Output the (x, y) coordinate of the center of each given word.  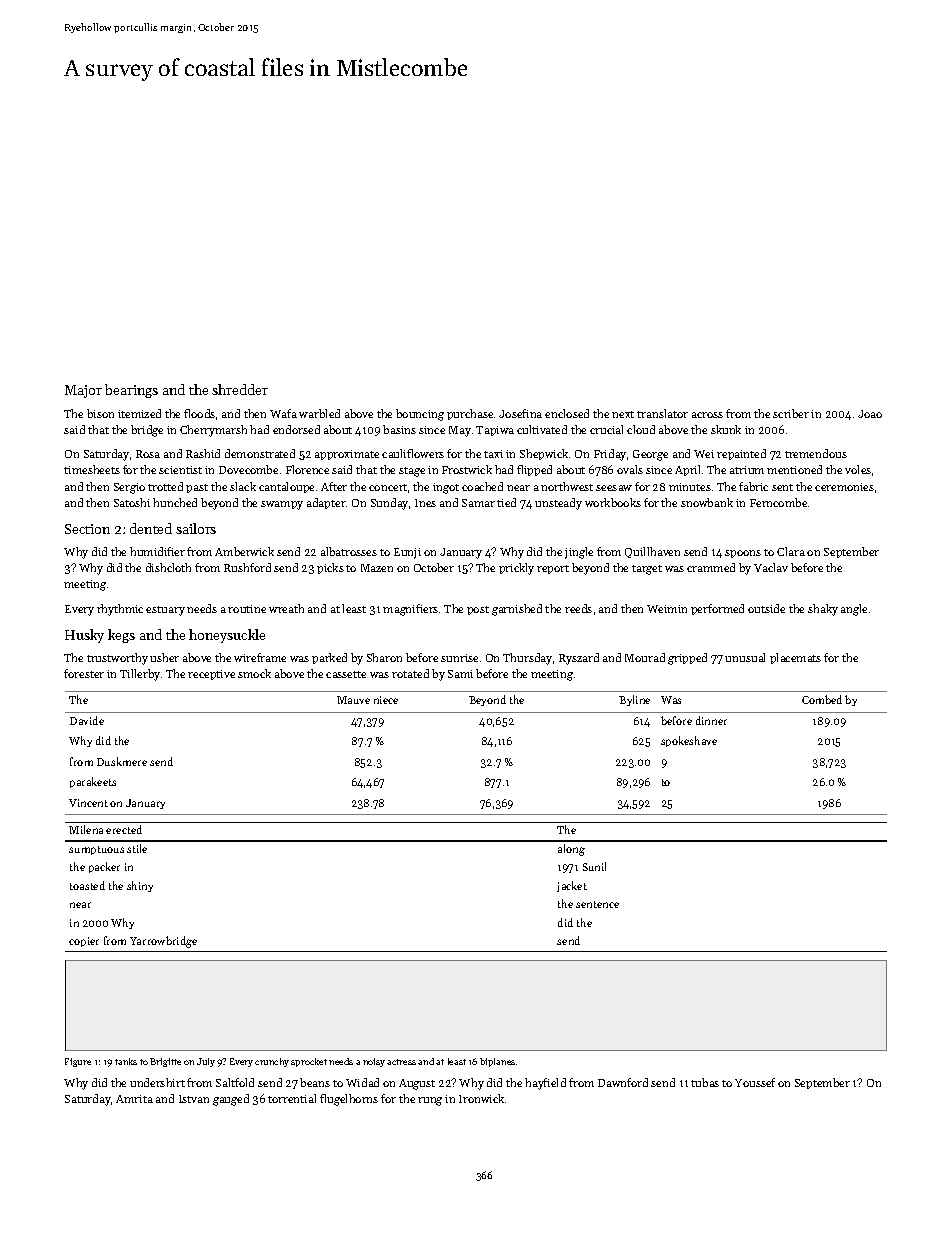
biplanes (497, 1062)
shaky (823, 610)
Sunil (594, 866)
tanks (126, 1061)
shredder (240, 389)
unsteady (558, 504)
